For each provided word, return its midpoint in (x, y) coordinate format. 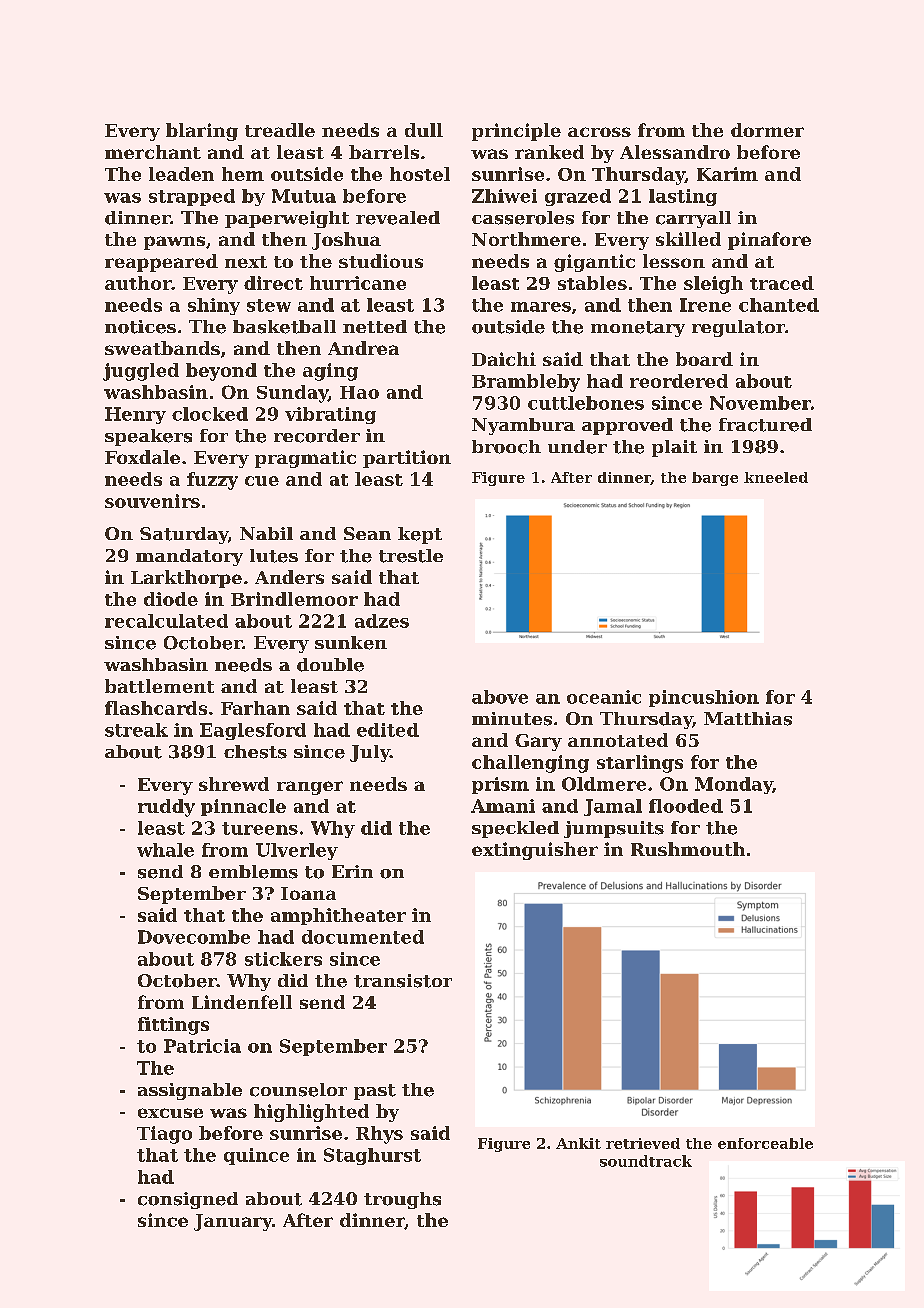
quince (256, 1156)
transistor (403, 981)
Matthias (748, 719)
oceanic (604, 697)
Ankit (578, 1143)
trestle (411, 556)
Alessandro (675, 152)
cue (262, 481)
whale (165, 850)
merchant (153, 152)
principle (516, 132)
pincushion (704, 698)
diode (171, 599)
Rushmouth (688, 849)
